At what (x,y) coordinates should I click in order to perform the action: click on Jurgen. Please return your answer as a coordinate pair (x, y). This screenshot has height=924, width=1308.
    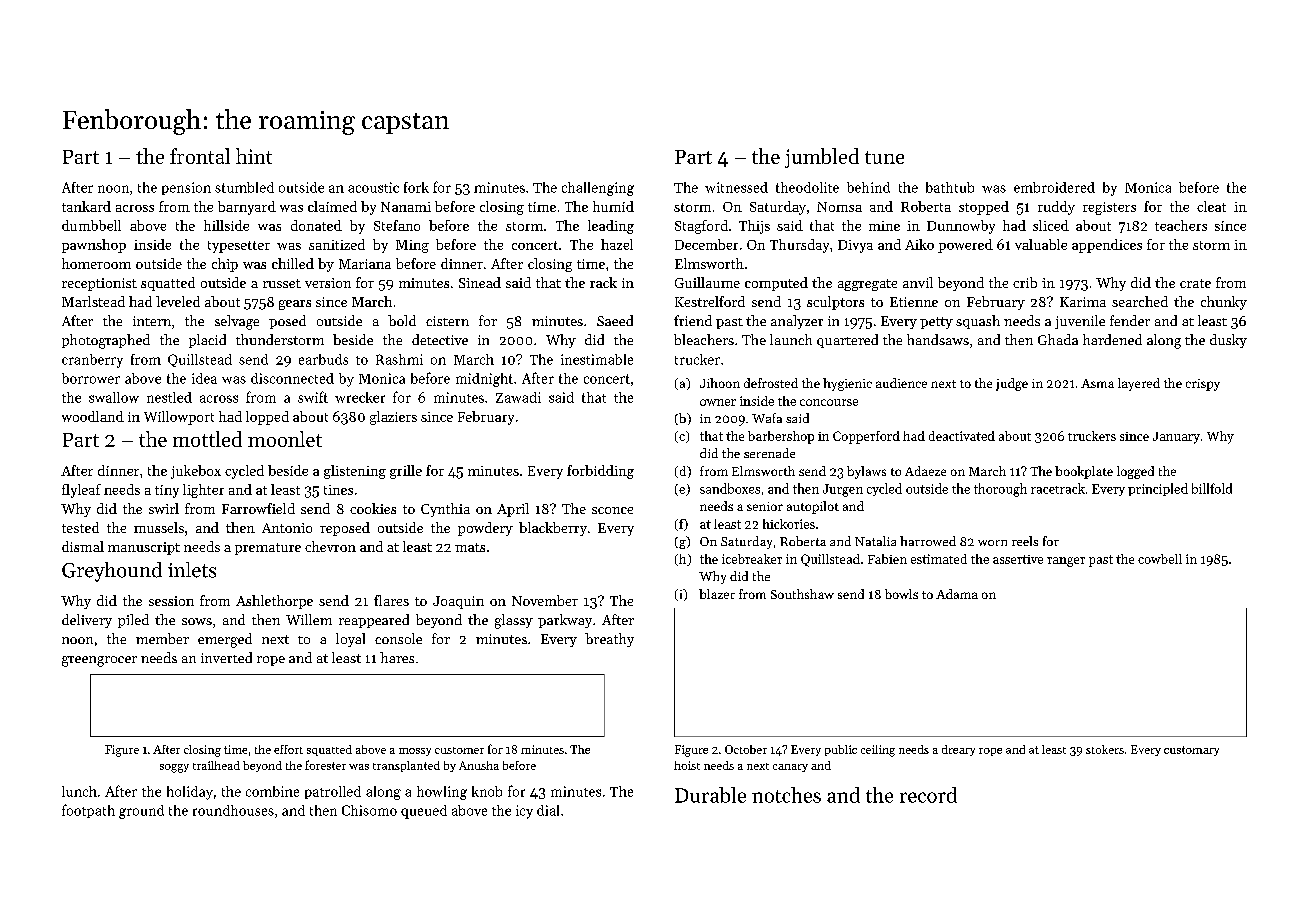
    Looking at the image, I should click on (843, 490).
